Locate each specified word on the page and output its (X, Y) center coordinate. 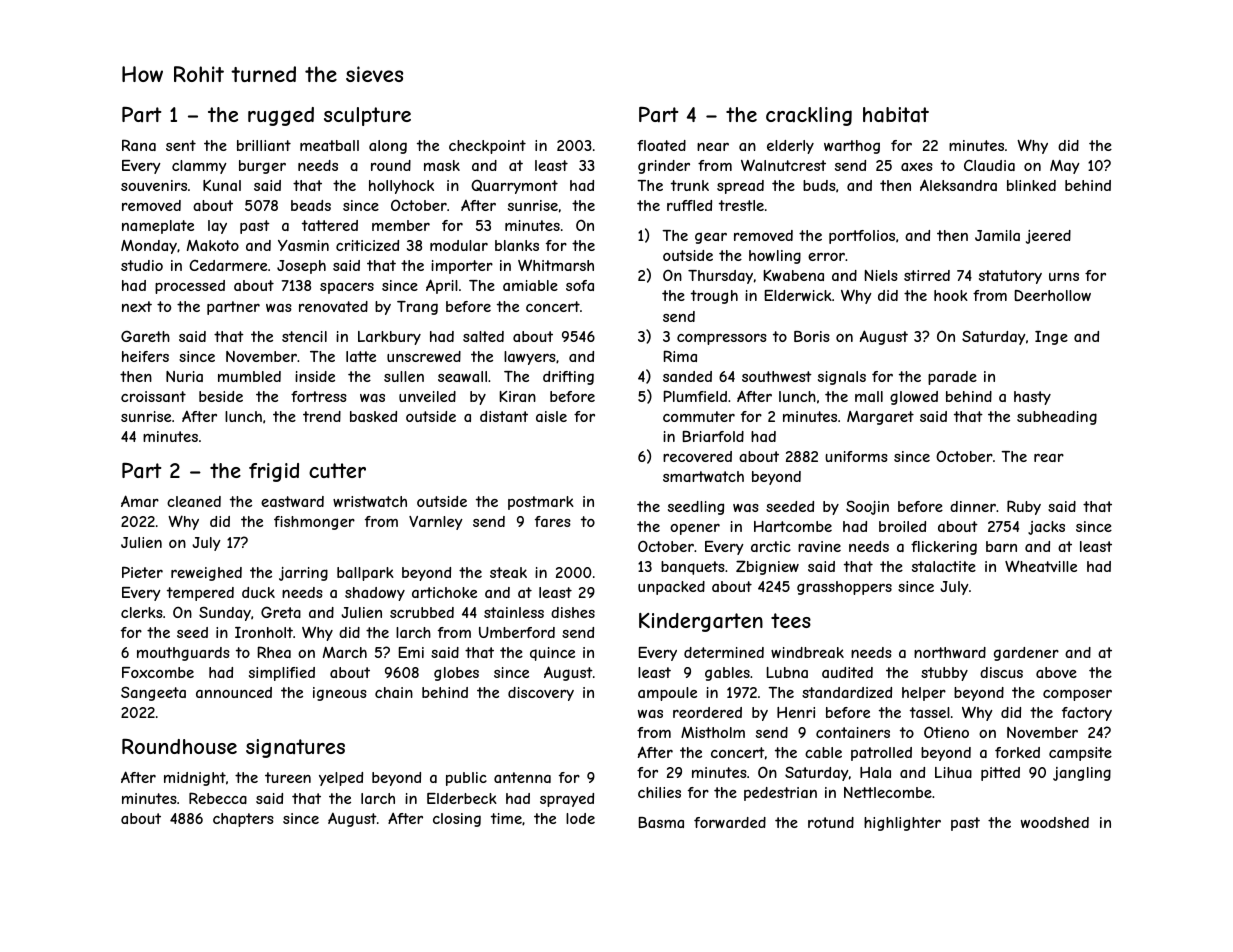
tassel (930, 712)
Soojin (867, 508)
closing (457, 820)
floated (661, 145)
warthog (852, 147)
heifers (145, 356)
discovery (541, 694)
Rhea (274, 652)
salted (483, 336)
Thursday (720, 277)
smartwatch (703, 476)
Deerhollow (1053, 295)
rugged (281, 116)
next (137, 306)
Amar (140, 501)
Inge (1051, 338)
